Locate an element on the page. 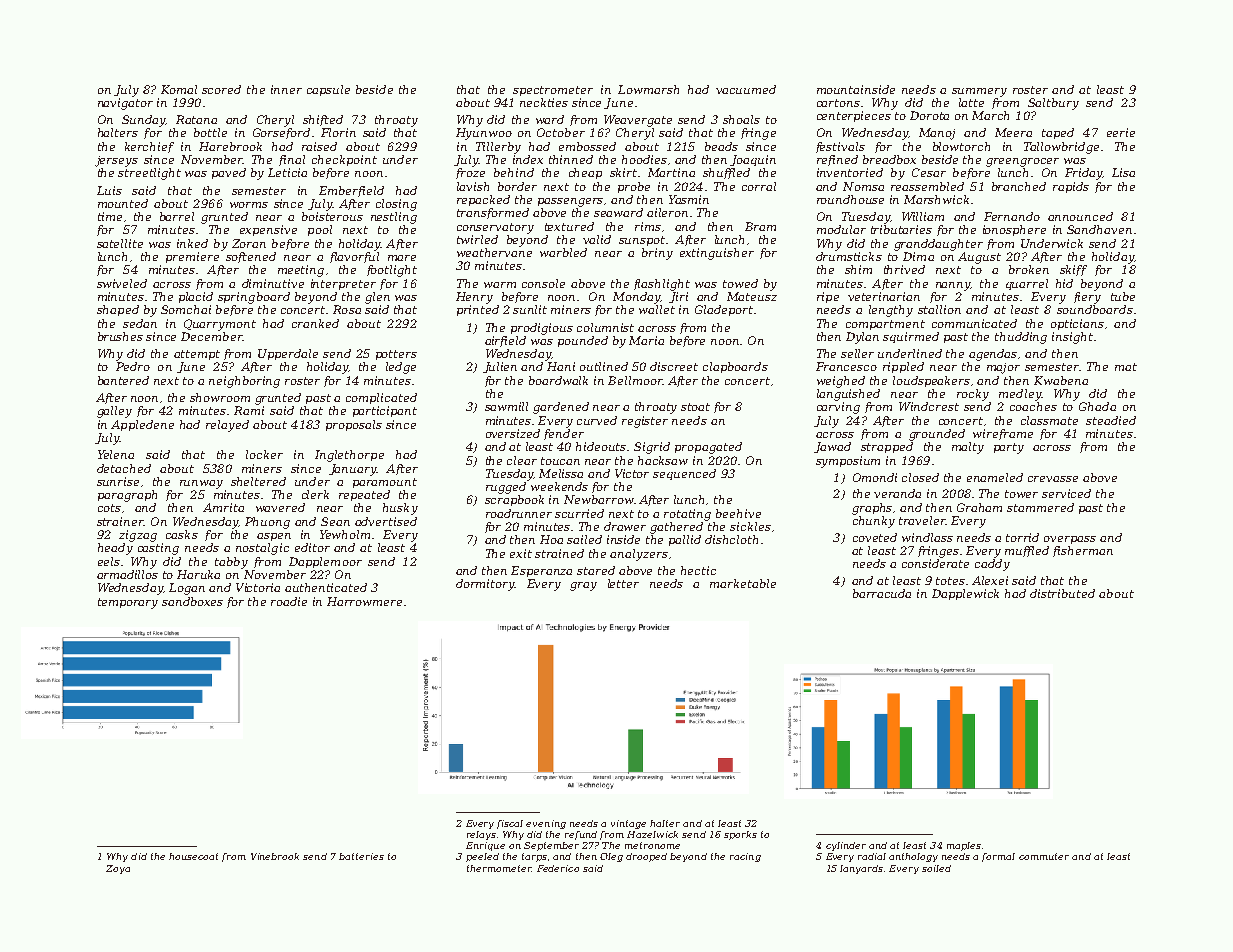 The image size is (1233, 952). festivals is located at coordinates (840, 147).
